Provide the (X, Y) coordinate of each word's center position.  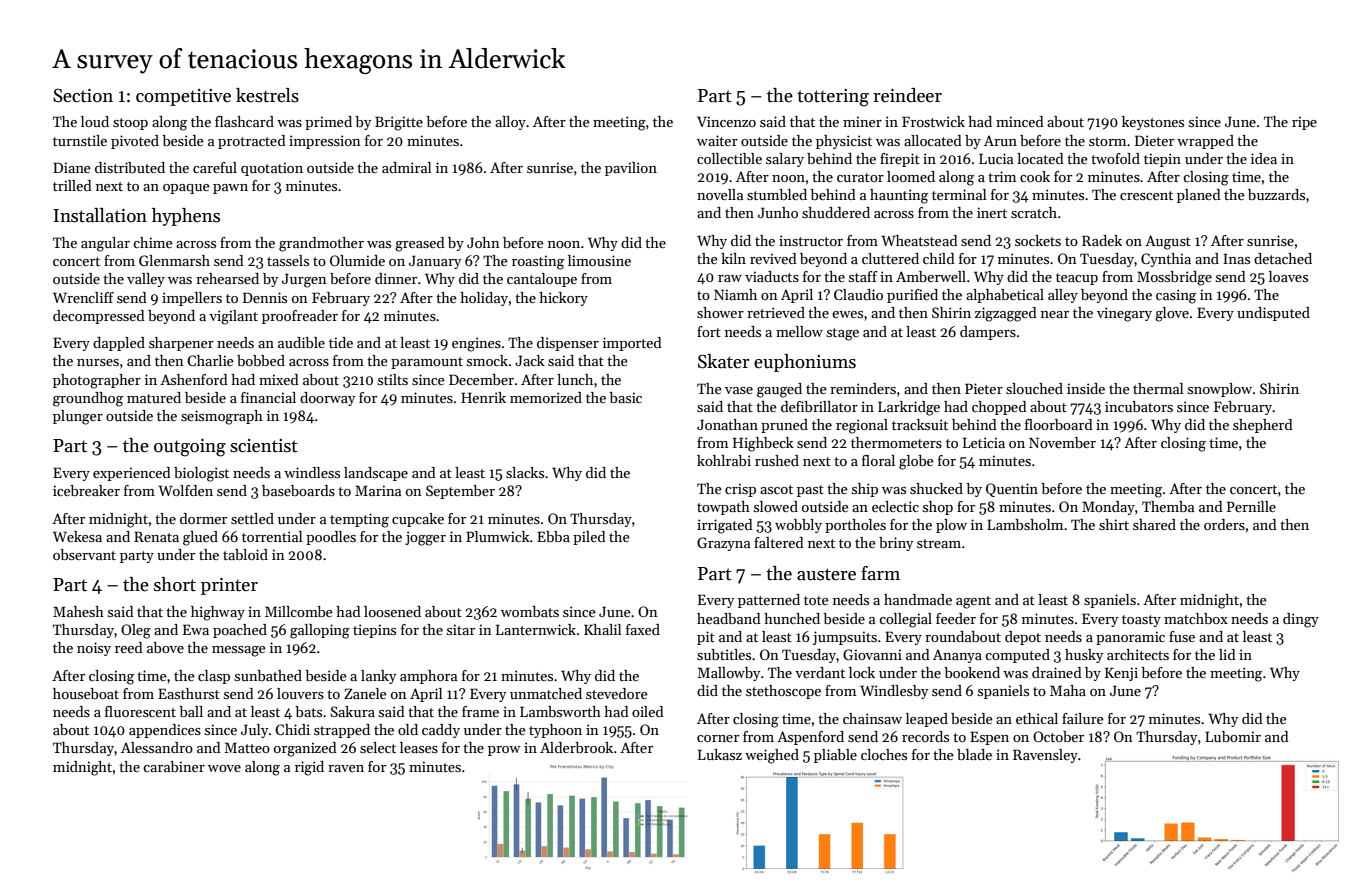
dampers (988, 333)
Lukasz (720, 754)
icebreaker (86, 490)
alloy (510, 123)
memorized (546, 397)
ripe (1304, 123)
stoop (130, 124)
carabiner (174, 766)
